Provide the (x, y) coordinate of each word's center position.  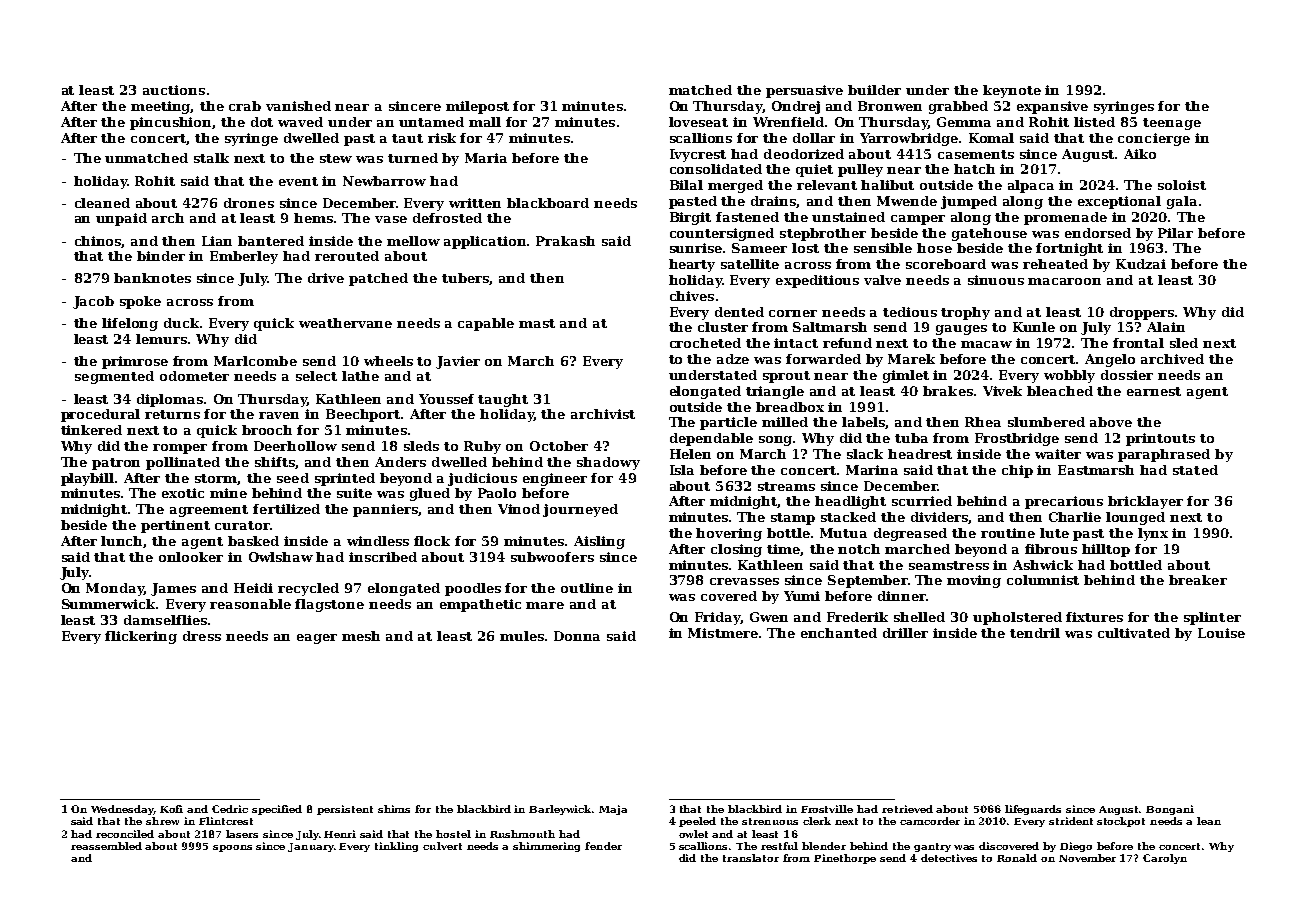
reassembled (106, 846)
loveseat (698, 122)
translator (751, 858)
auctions (174, 90)
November (1087, 858)
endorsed (1098, 233)
